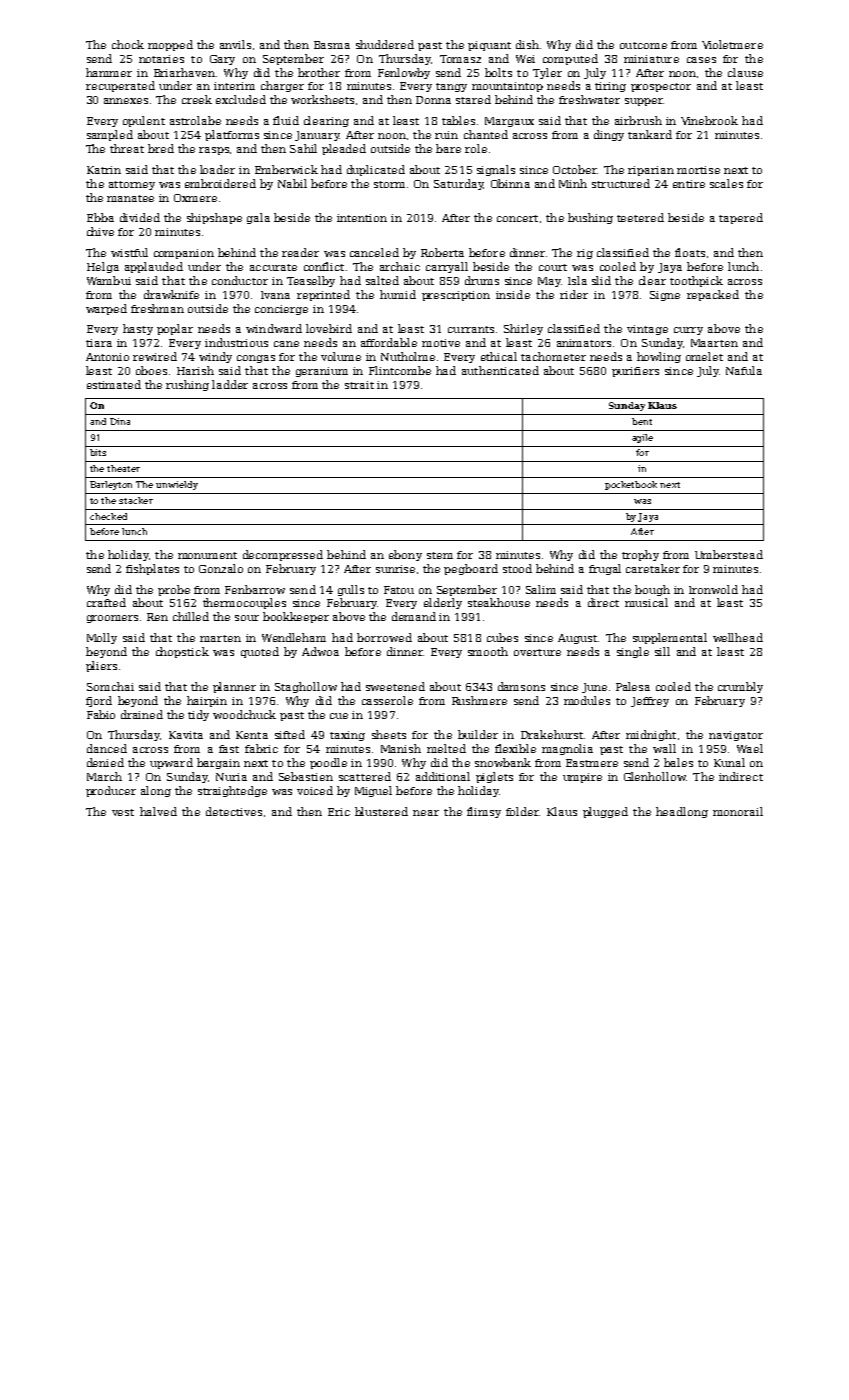 Image resolution: width=849 pixels, height=1400 pixels. What do you see at coordinates (631, 485) in the screenshot?
I see `pocketbook` at bounding box center [631, 485].
